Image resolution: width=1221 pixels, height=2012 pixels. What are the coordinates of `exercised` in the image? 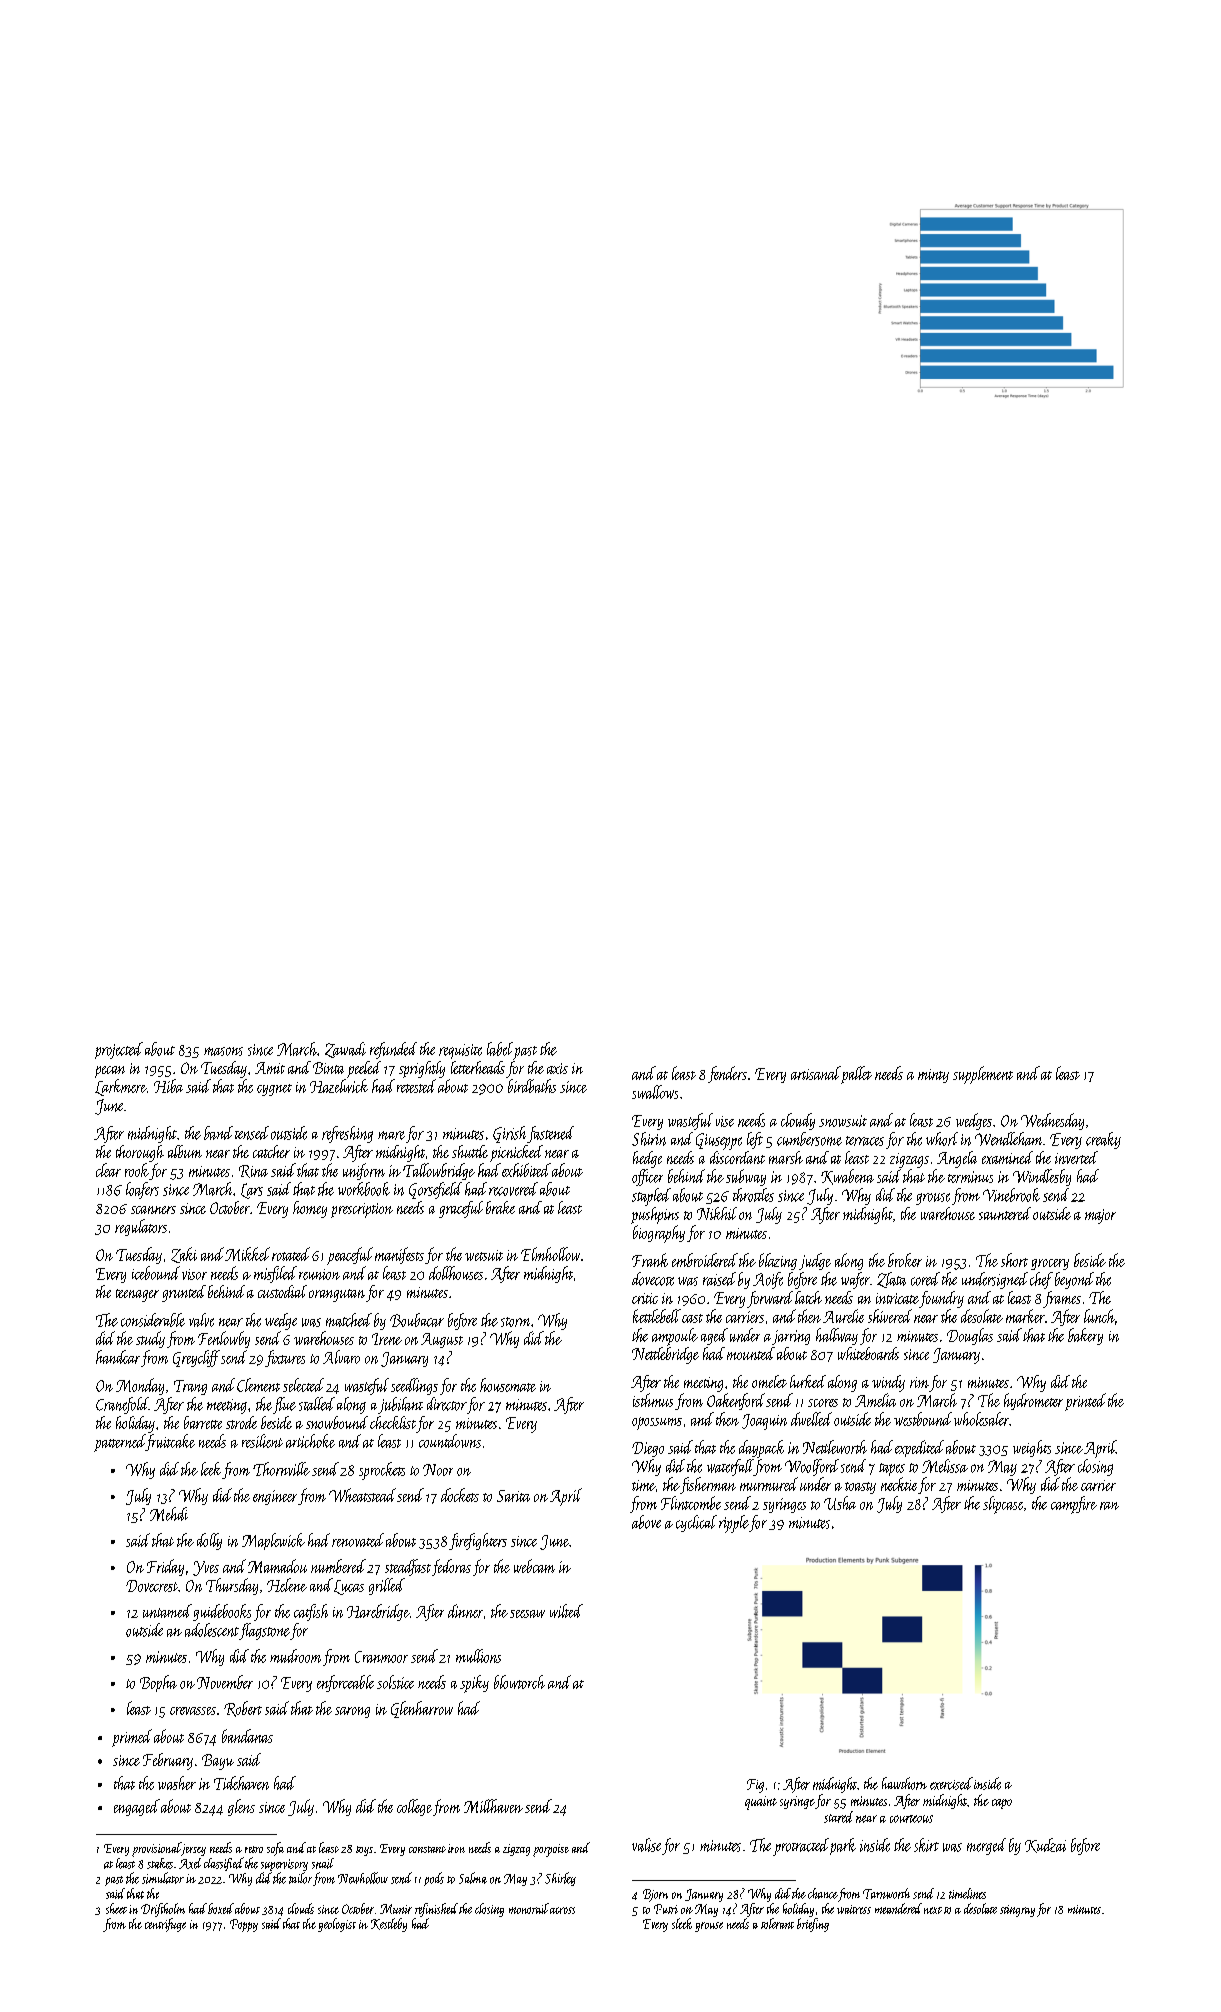 It's located at (951, 1783).
